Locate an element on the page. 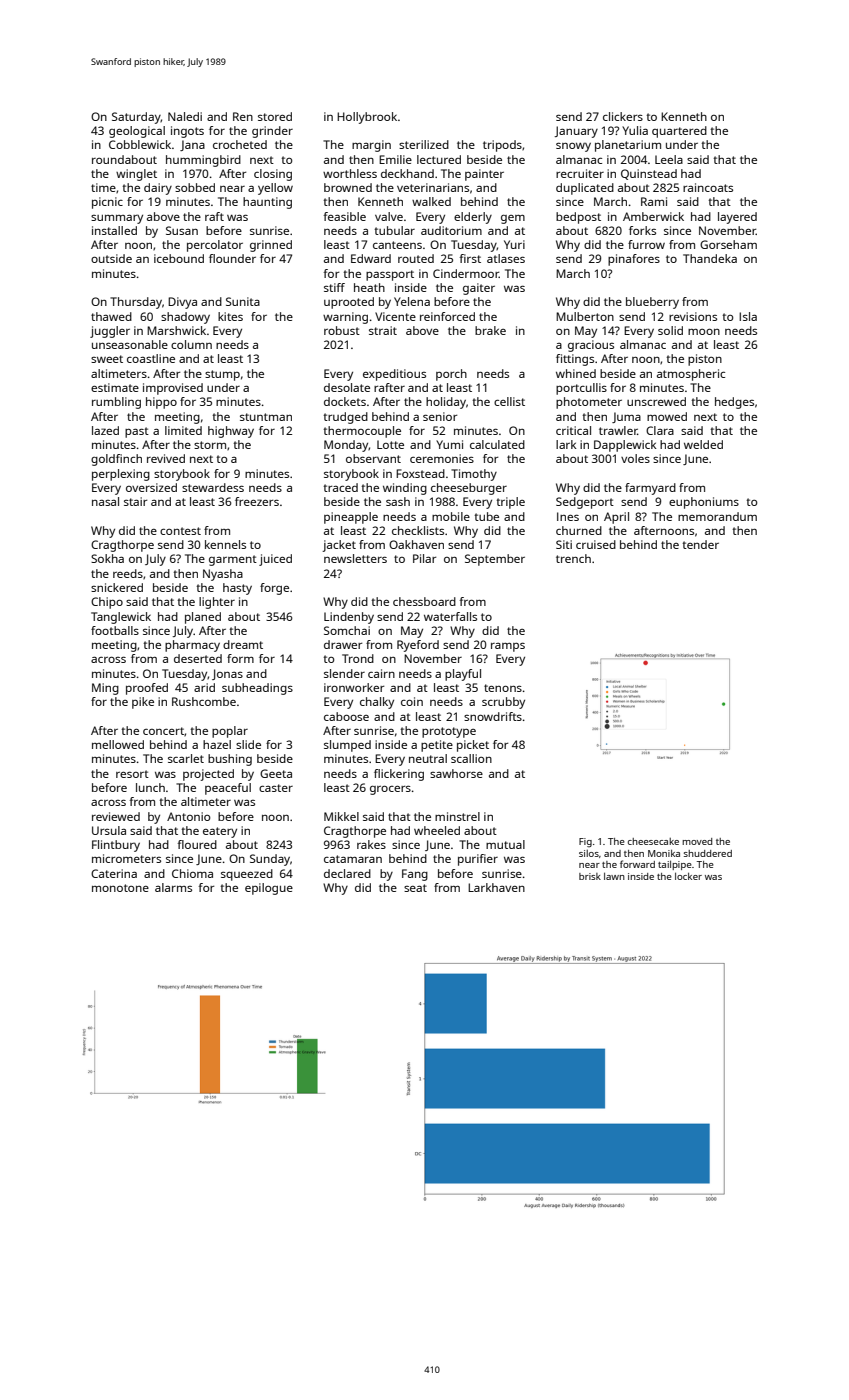 The image size is (849, 1400). moon is located at coordinates (704, 331).
